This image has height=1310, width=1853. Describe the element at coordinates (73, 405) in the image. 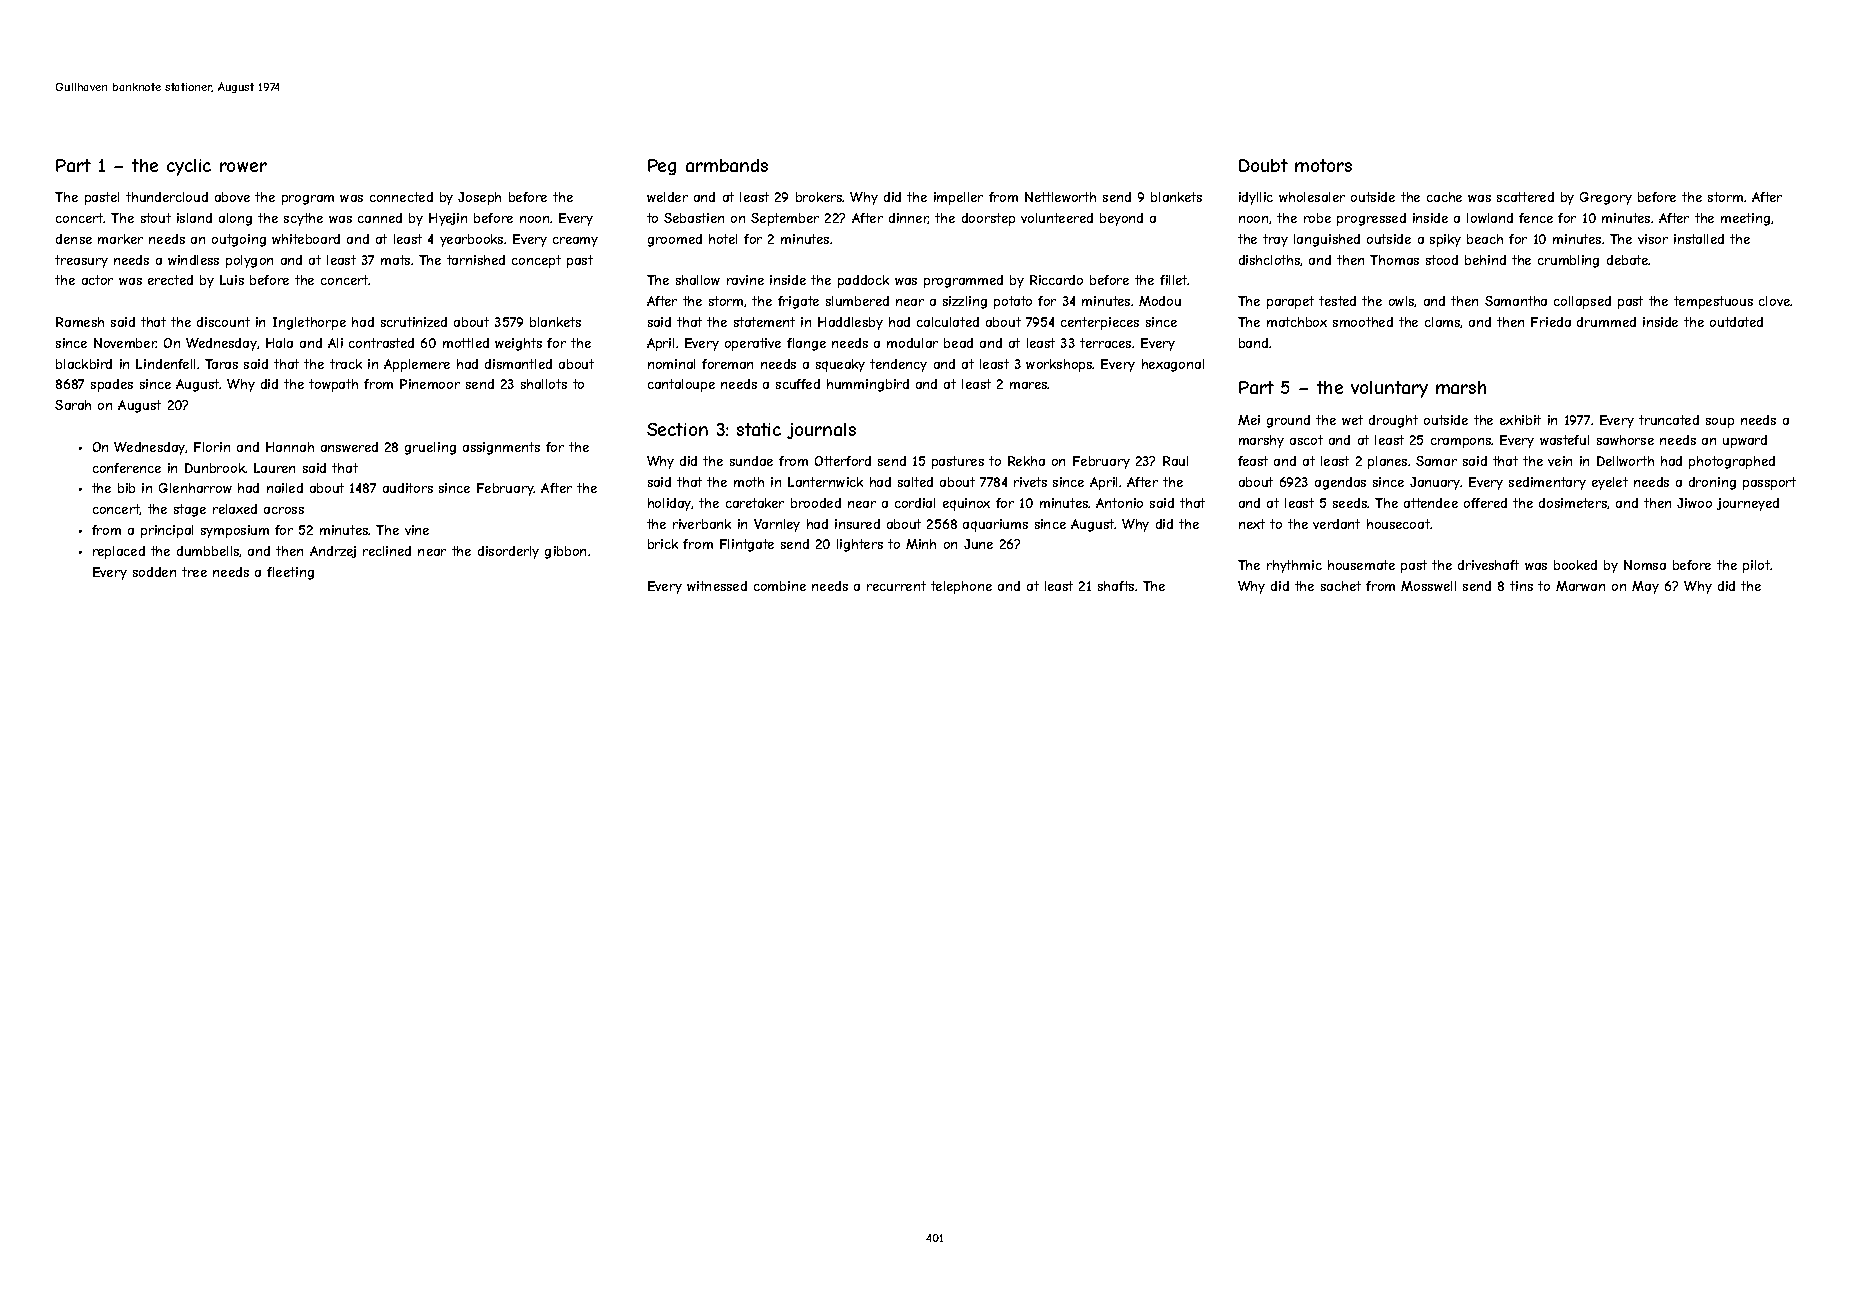

I see `Sarah` at that location.
